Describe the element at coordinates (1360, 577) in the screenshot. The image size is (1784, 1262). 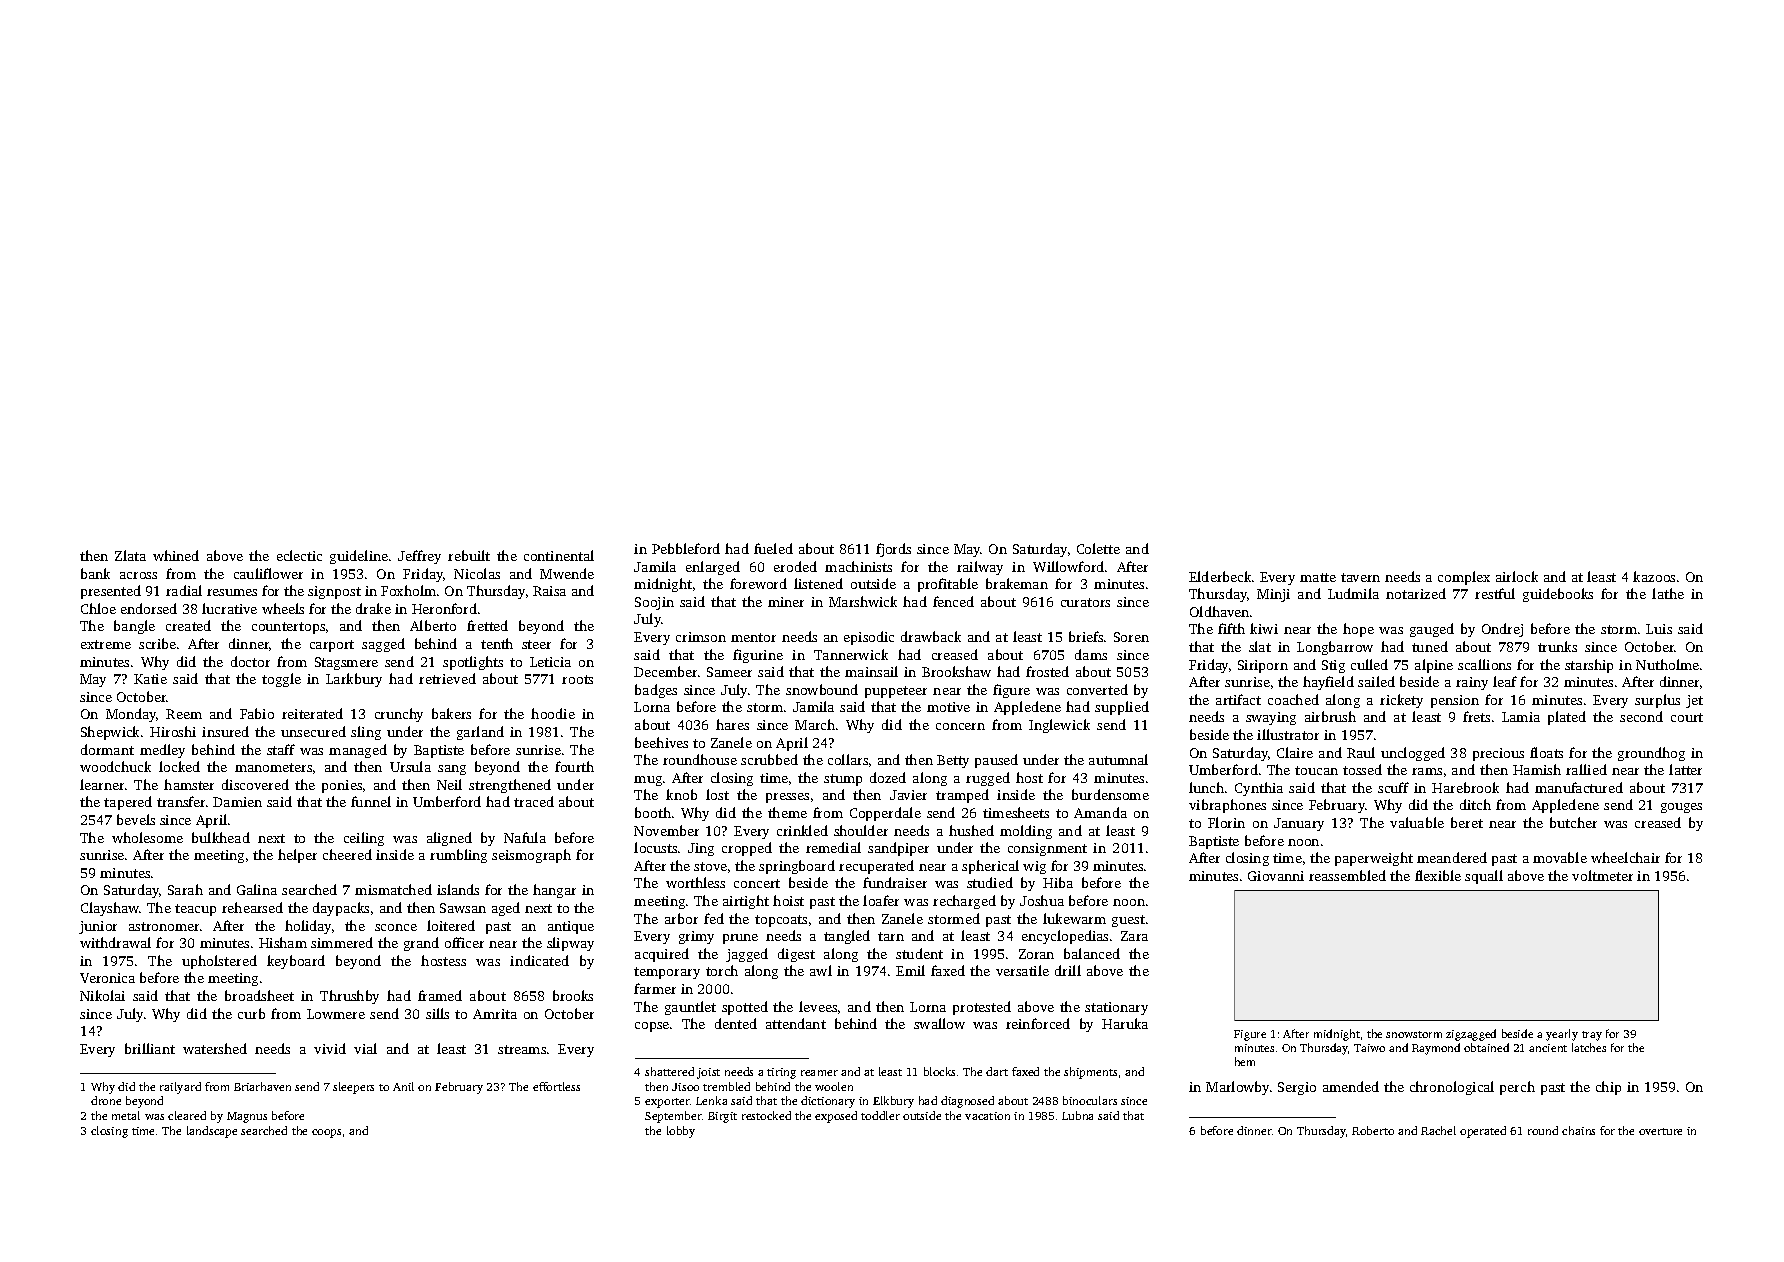
I see `tavern` at that location.
